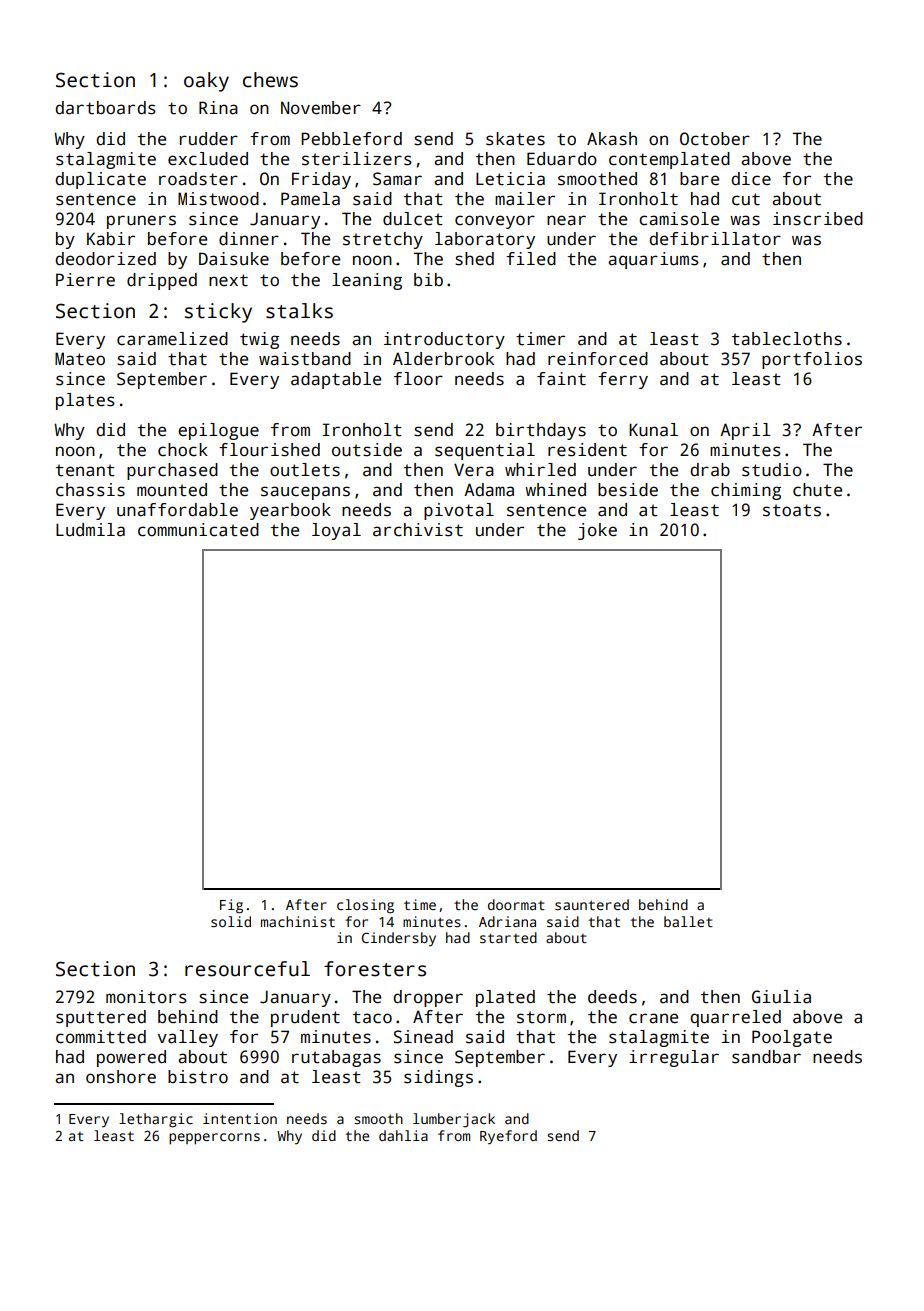 This page has height=1311, width=924. What do you see at coordinates (270, 80) in the page?
I see `chews` at bounding box center [270, 80].
